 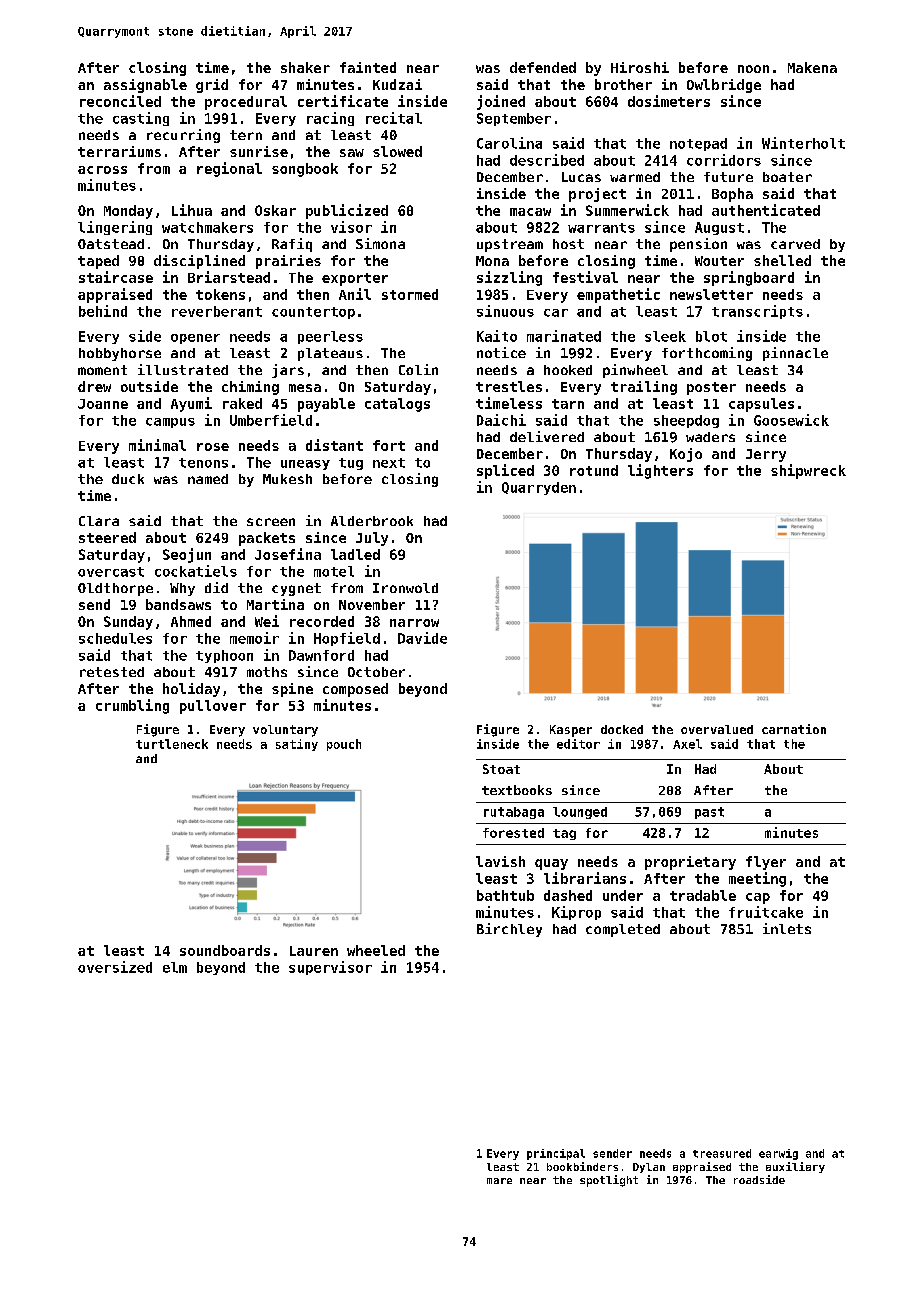 What do you see at coordinates (107, 537) in the screenshot?
I see `steered` at bounding box center [107, 537].
